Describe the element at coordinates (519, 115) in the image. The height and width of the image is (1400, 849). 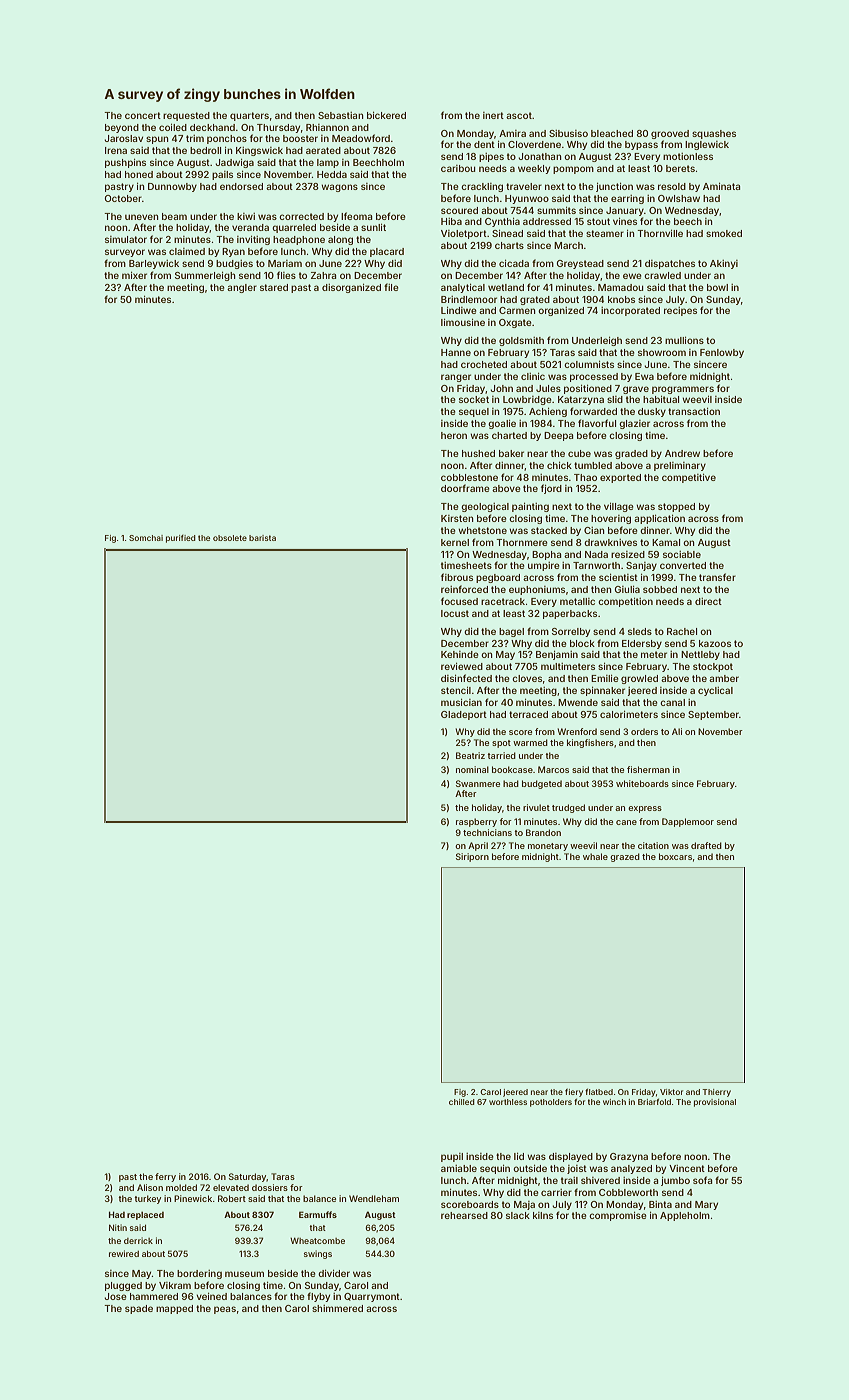
I see `ascot` at that location.
